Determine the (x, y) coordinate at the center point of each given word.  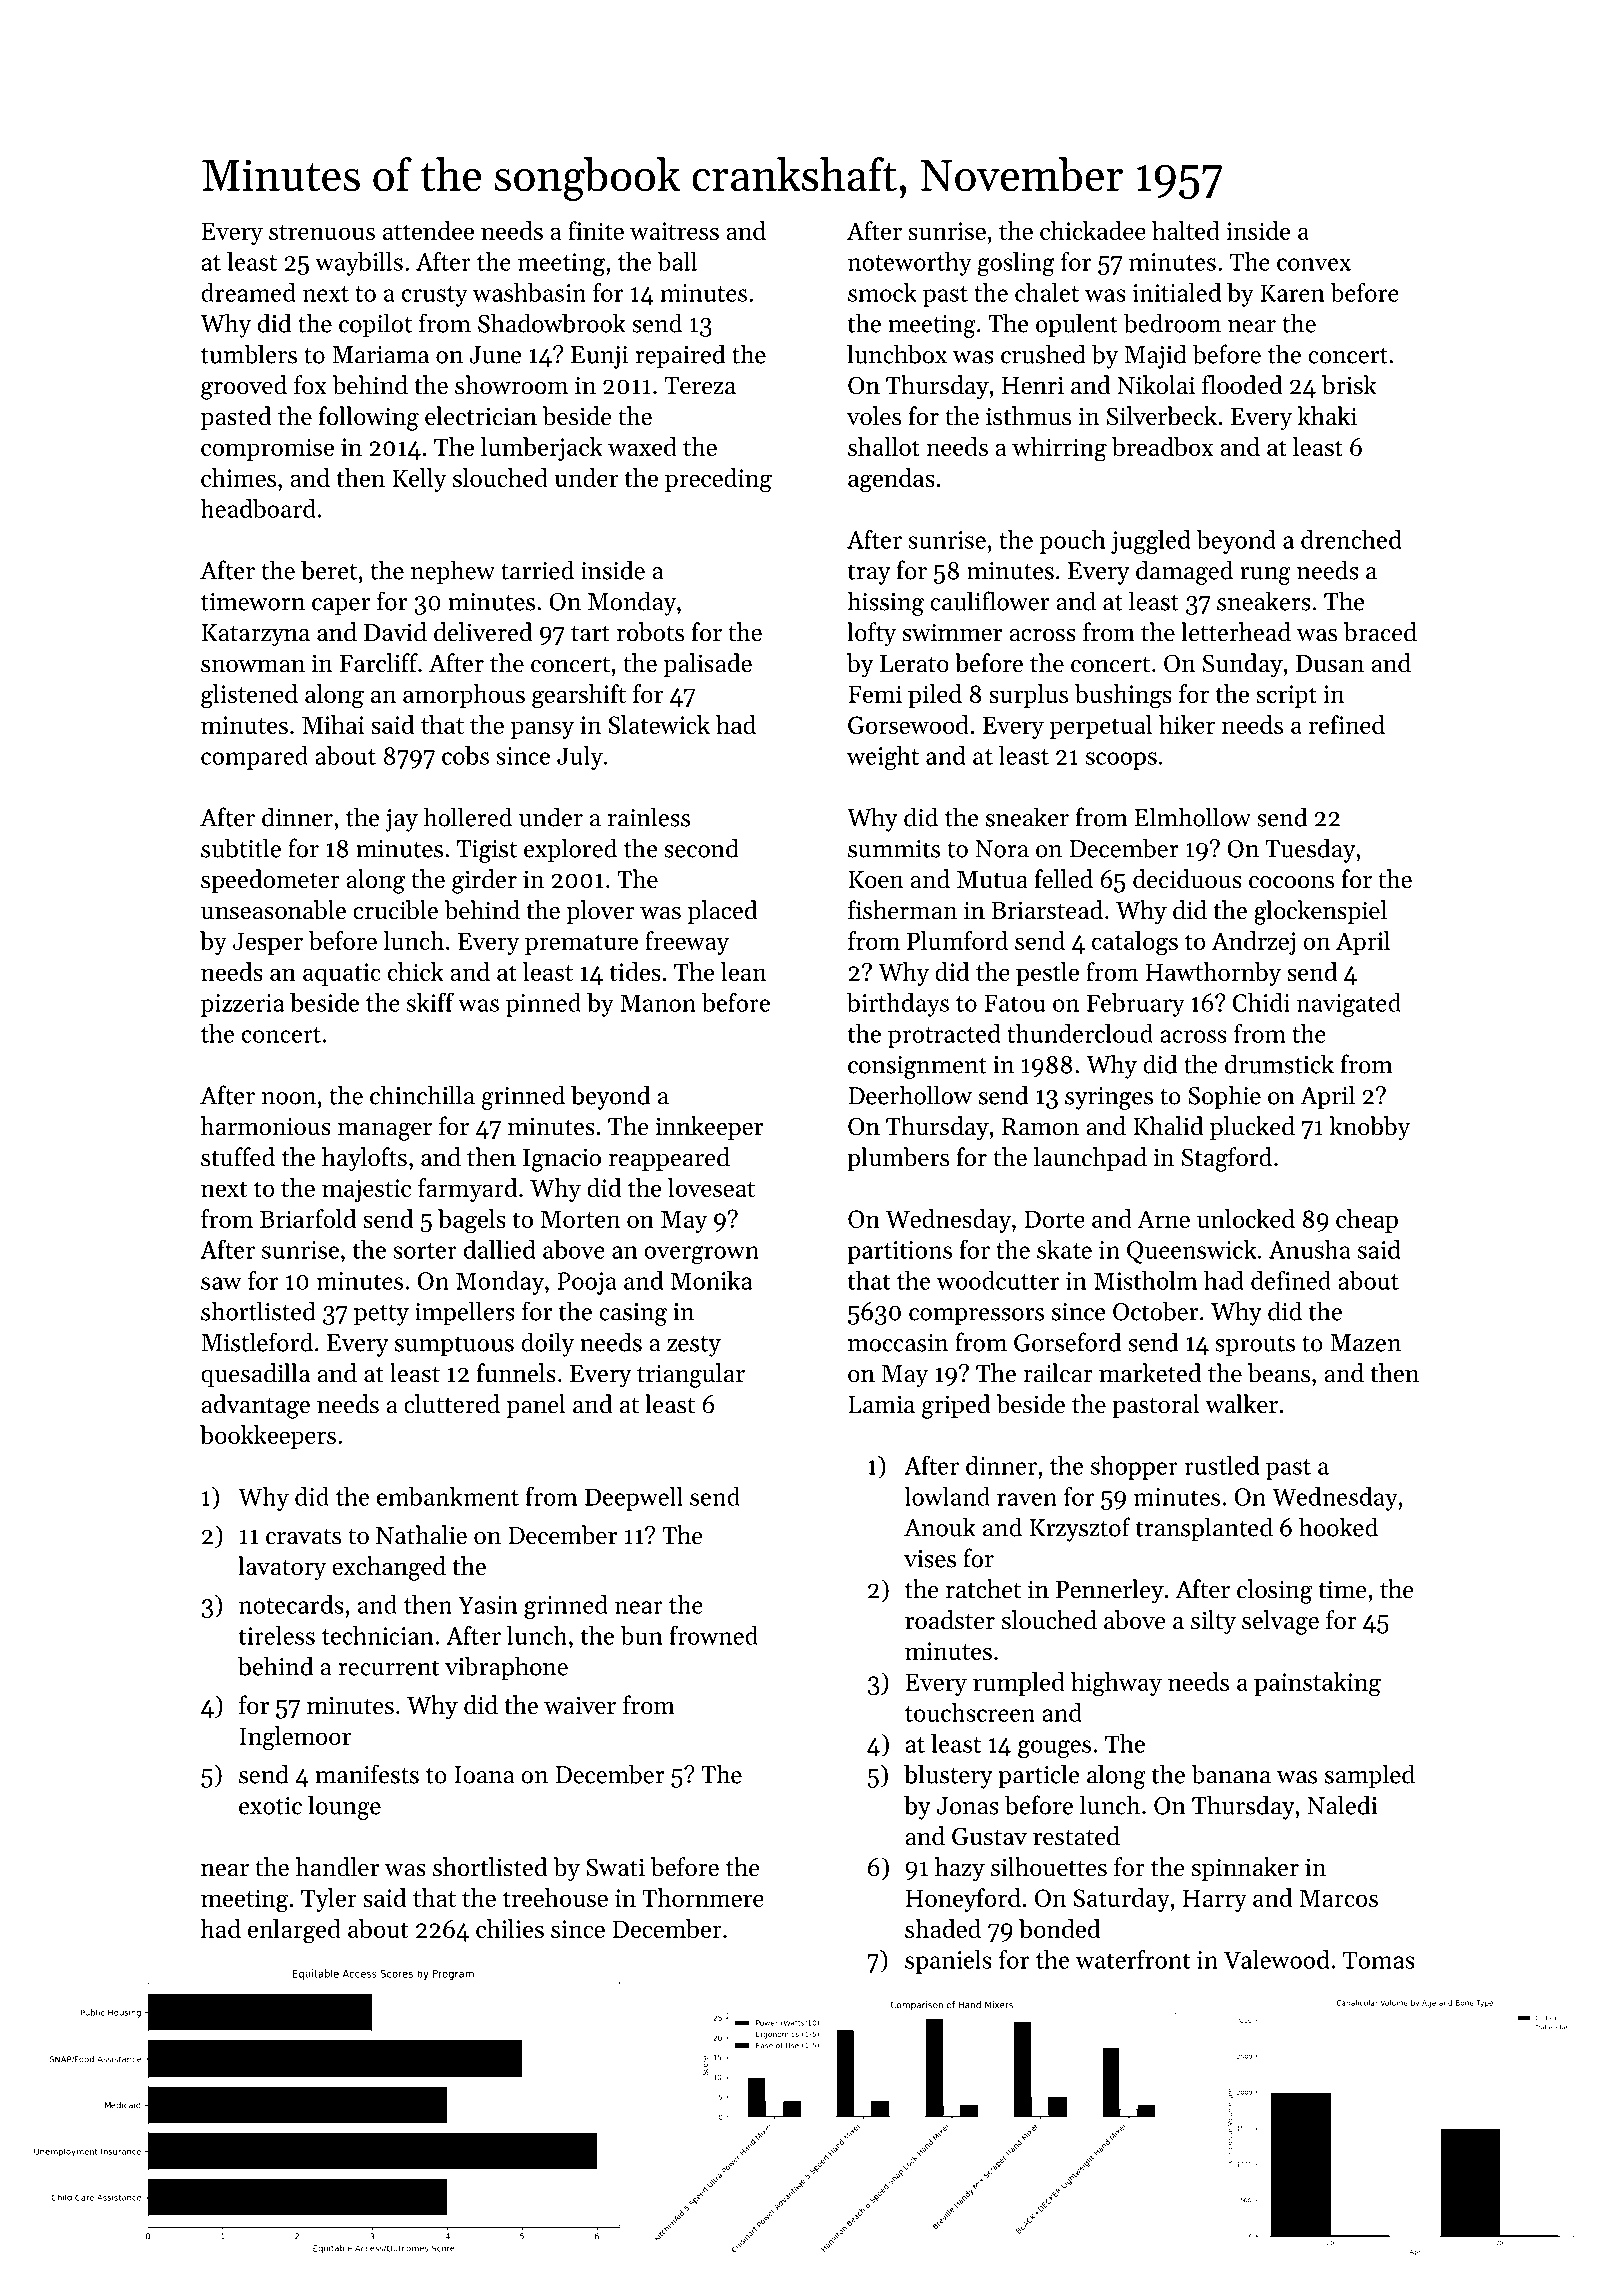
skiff (430, 1002)
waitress (674, 231)
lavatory (282, 1568)
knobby (1370, 1128)
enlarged (294, 1931)
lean (744, 971)
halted (1186, 230)
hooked (1338, 1527)
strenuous (322, 232)
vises (930, 1559)
